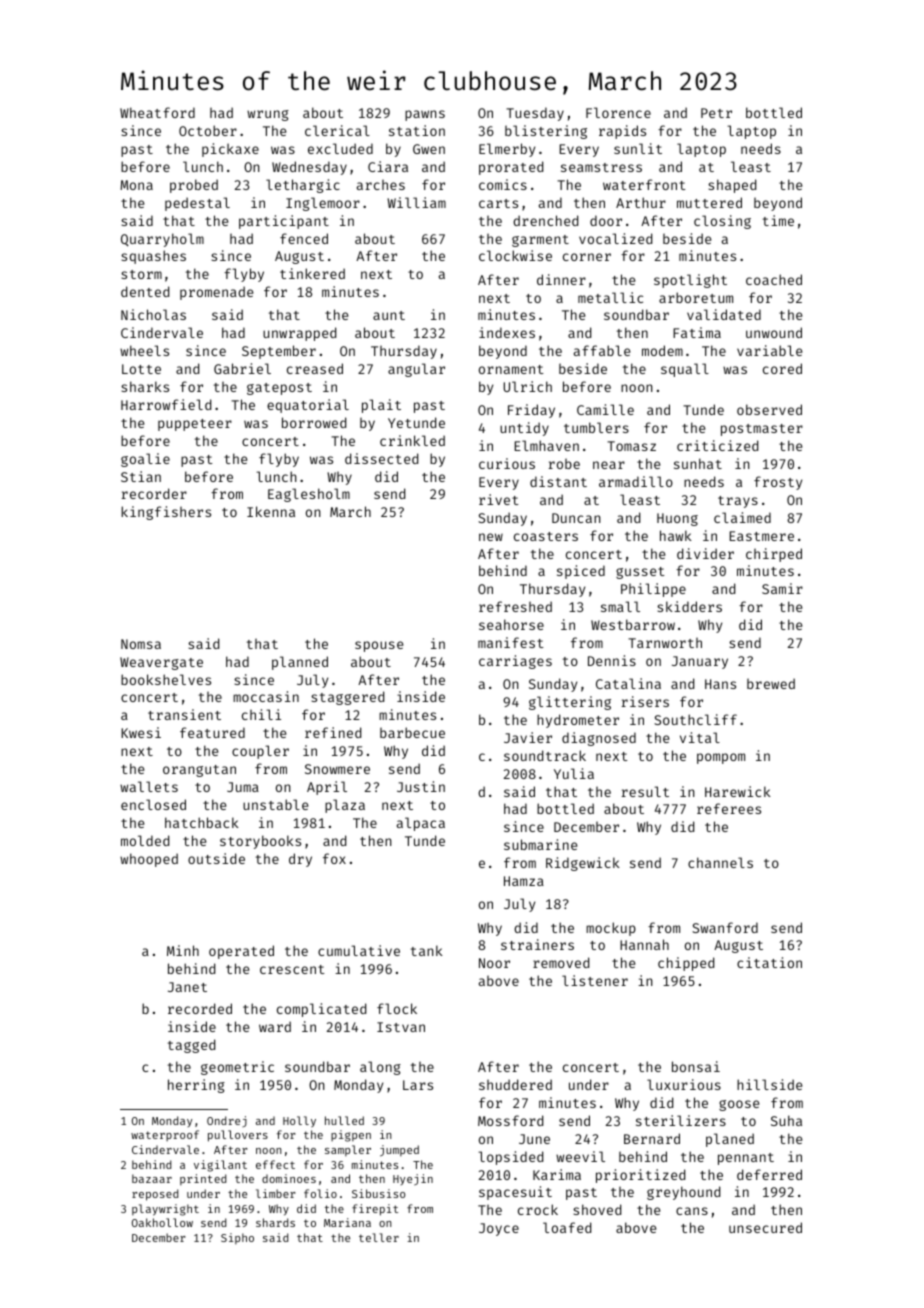 The height and width of the image is (1308, 924). I want to click on listener, so click(595, 980).
